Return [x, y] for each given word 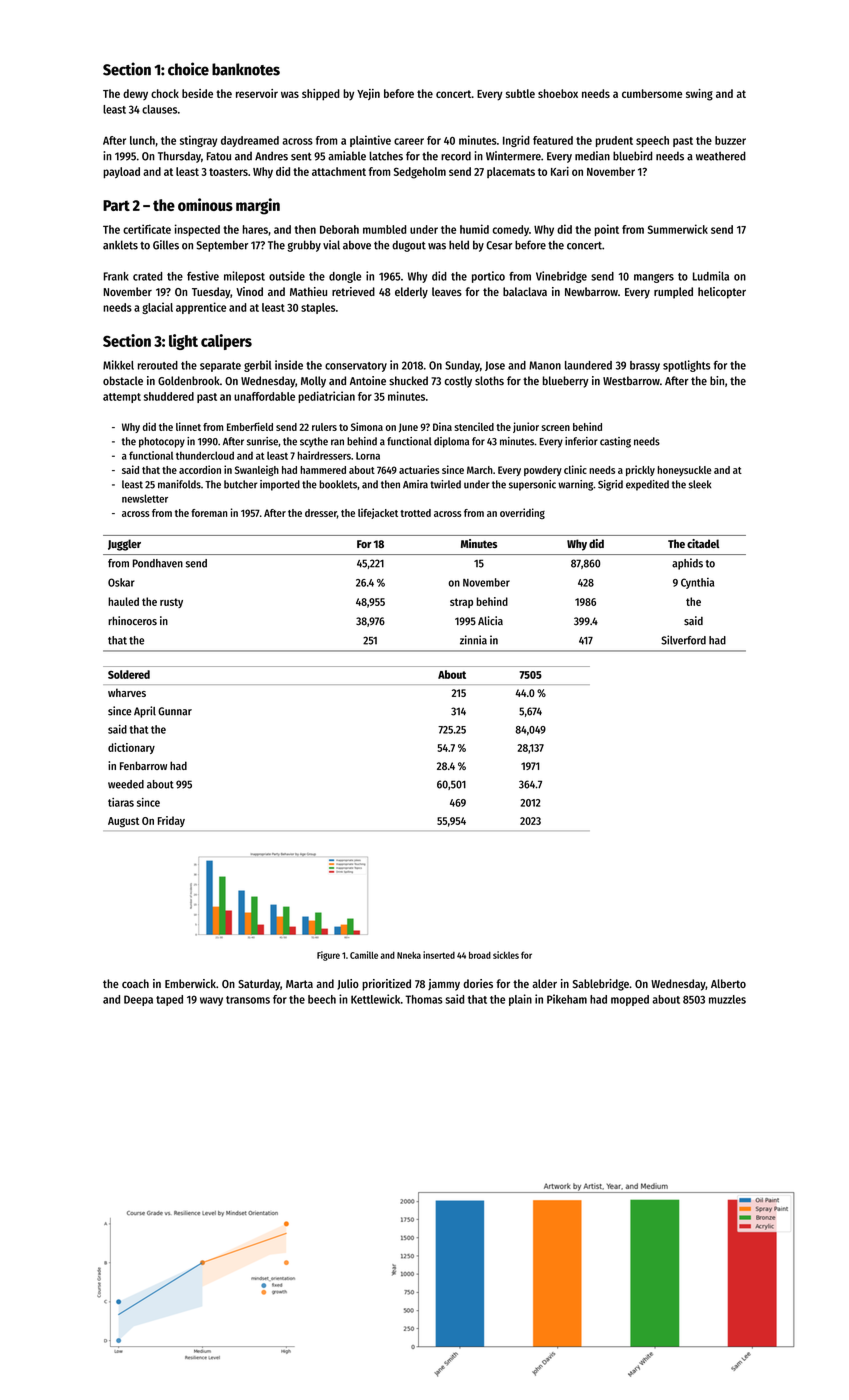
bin [717, 380]
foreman [209, 513]
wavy [211, 1001]
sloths [489, 381]
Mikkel [118, 365]
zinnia [473, 640]
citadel [703, 543]
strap [461, 603]
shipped [321, 95]
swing [699, 95]
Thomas [424, 999]
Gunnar [175, 711]
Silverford [683, 640]
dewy [135, 94]
